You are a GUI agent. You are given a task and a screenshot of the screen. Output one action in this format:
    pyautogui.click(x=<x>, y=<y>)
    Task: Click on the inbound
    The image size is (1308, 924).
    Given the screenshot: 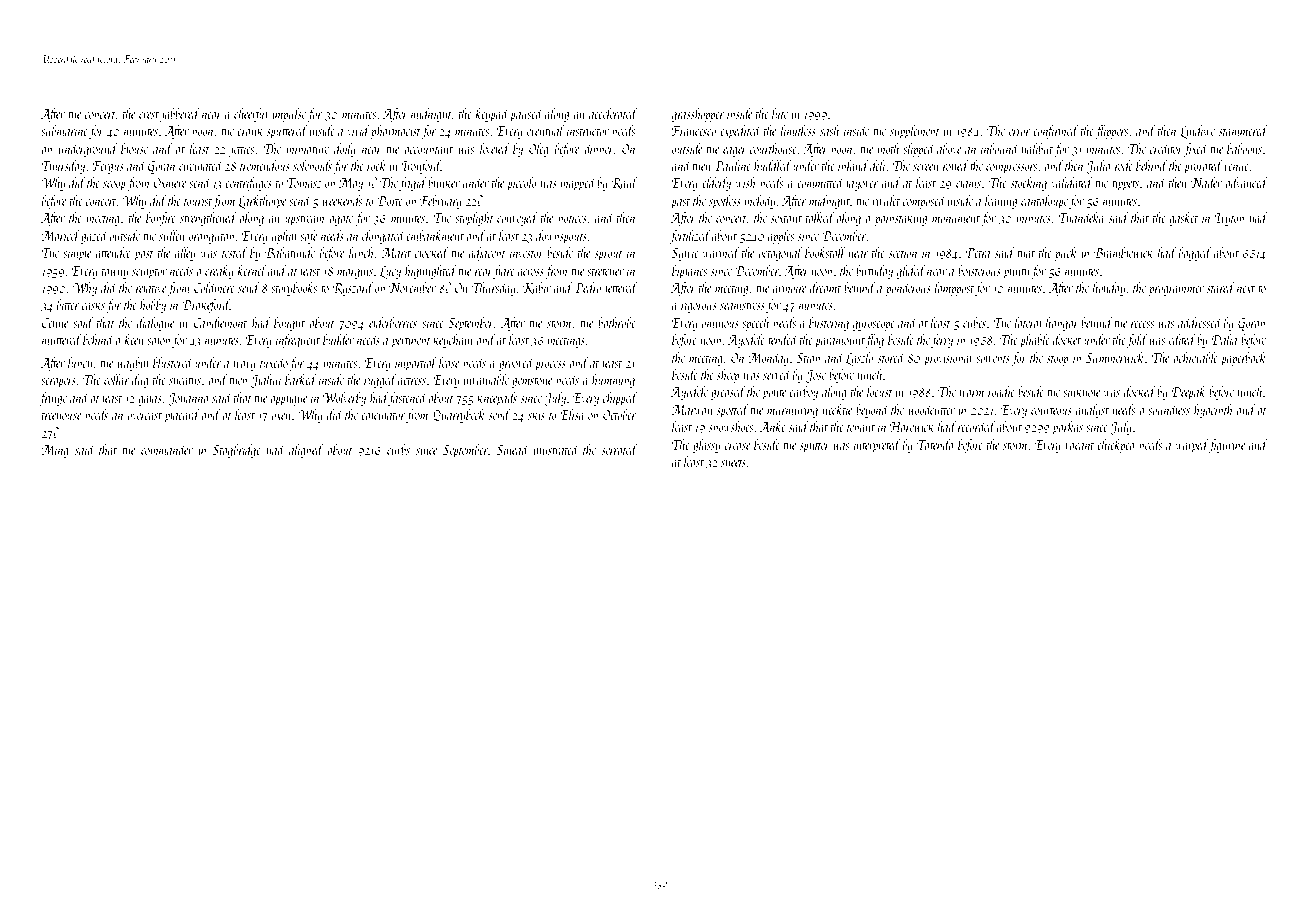 What is the action you would take?
    pyautogui.click(x=1000, y=148)
